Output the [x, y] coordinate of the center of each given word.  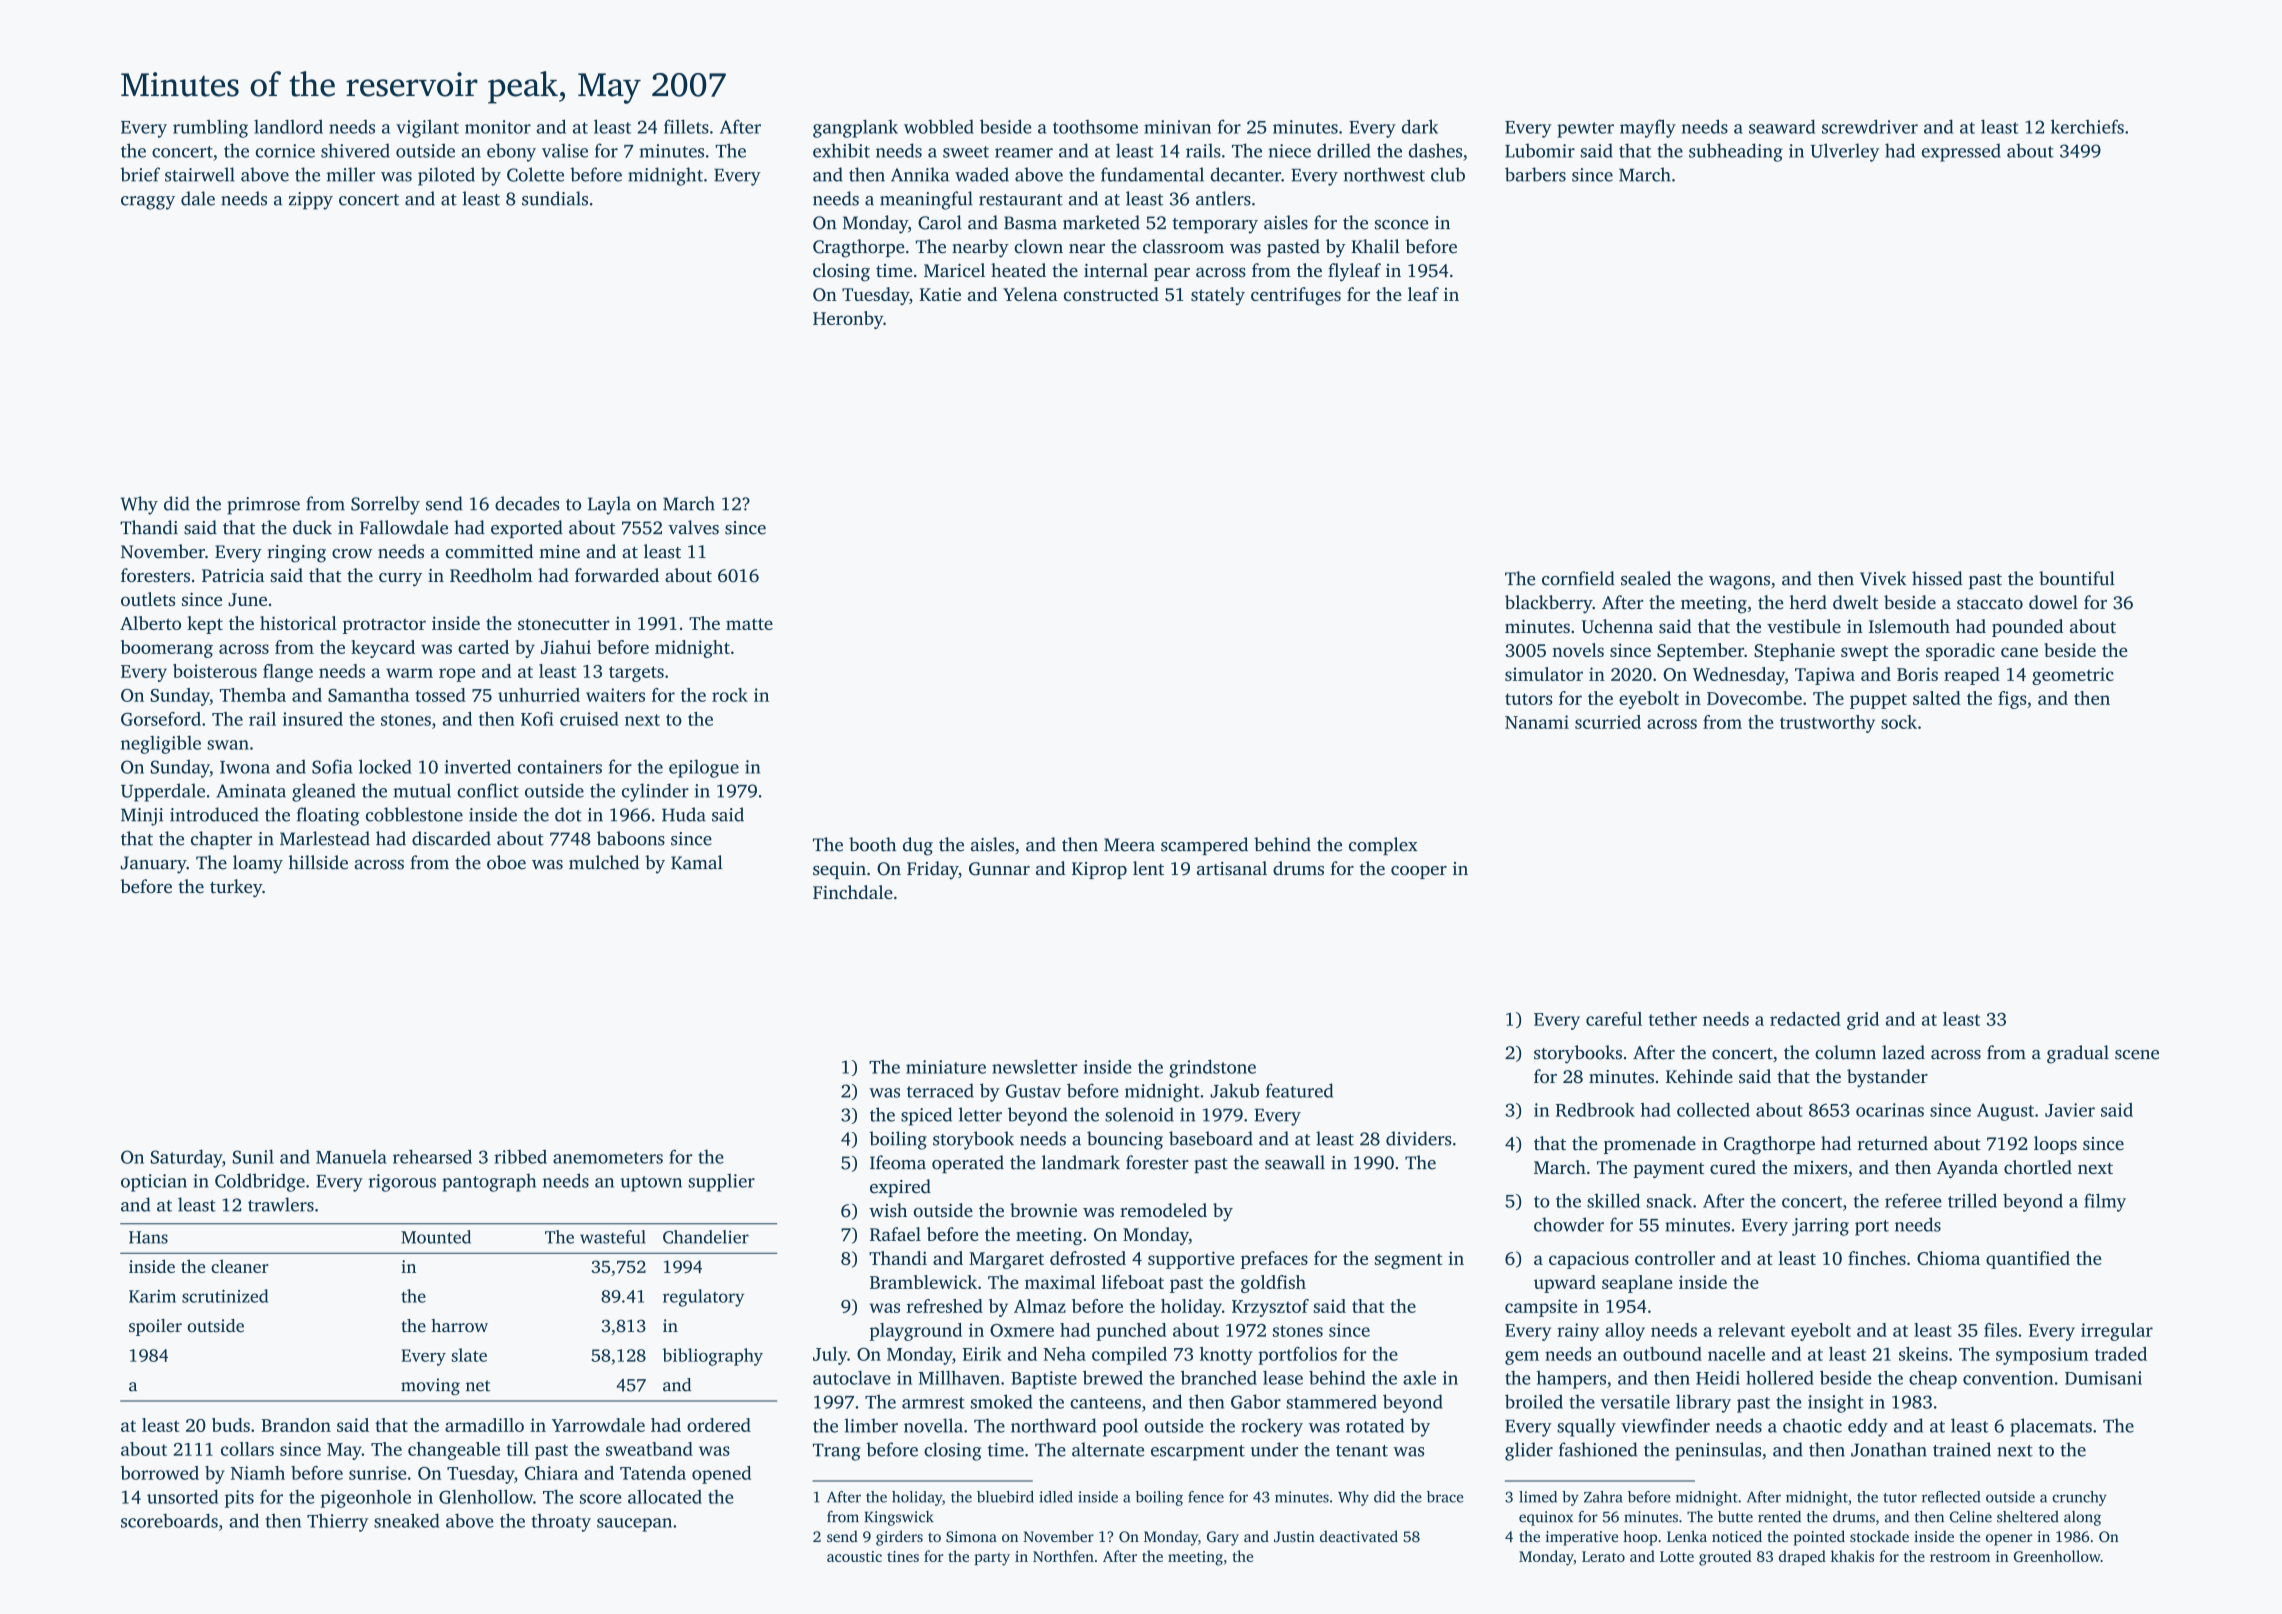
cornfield [1578, 578]
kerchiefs [2087, 126]
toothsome [1095, 127]
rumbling [210, 128]
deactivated [1359, 1536]
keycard [383, 649]
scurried [1608, 722]
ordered [719, 1425]
